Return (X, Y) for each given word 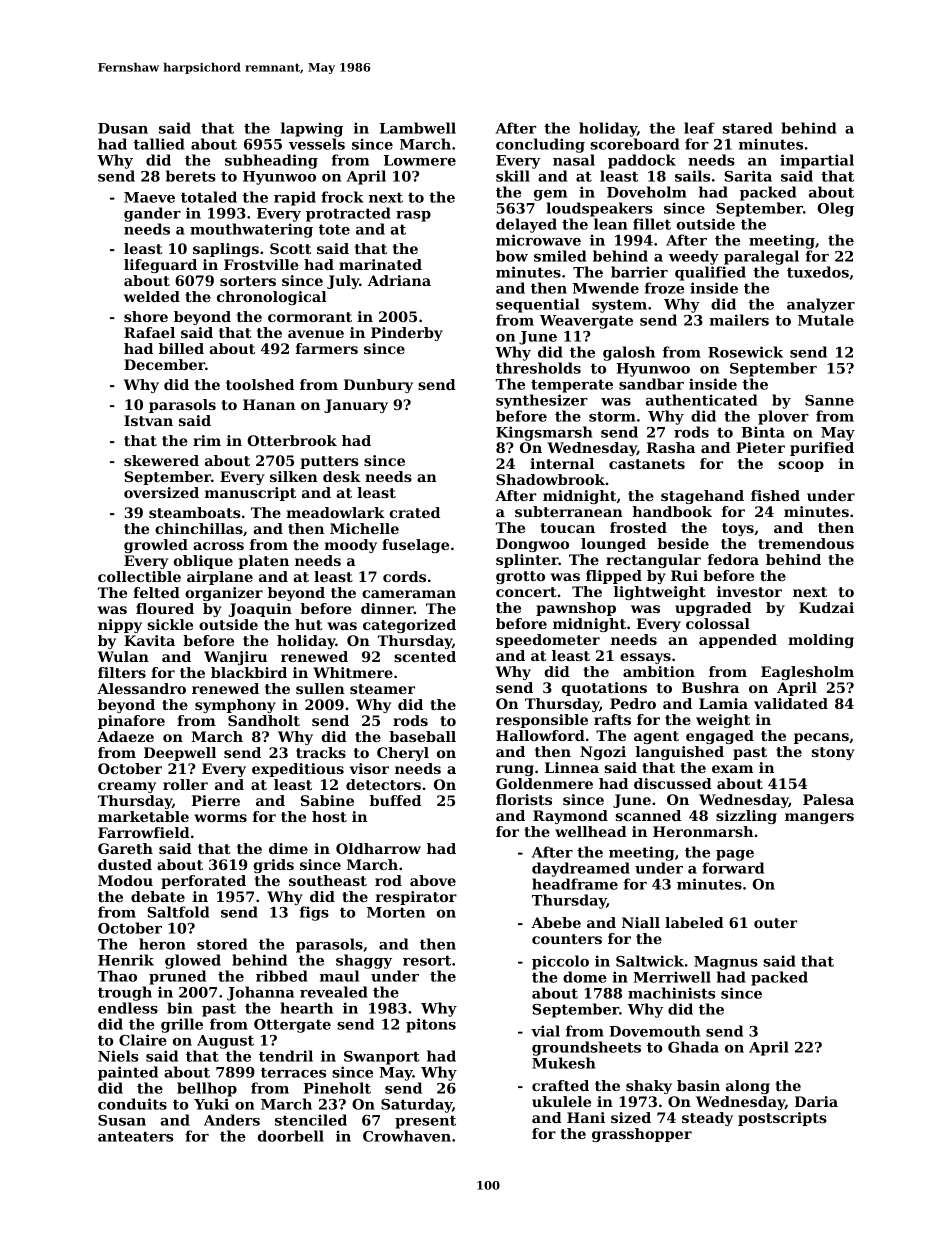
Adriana (399, 280)
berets (191, 176)
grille (182, 1025)
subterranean (569, 511)
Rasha (671, 447)
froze (664, 288)
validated (791, 703)
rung (515, 770)
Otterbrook (292, 440)
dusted (125, 864)
